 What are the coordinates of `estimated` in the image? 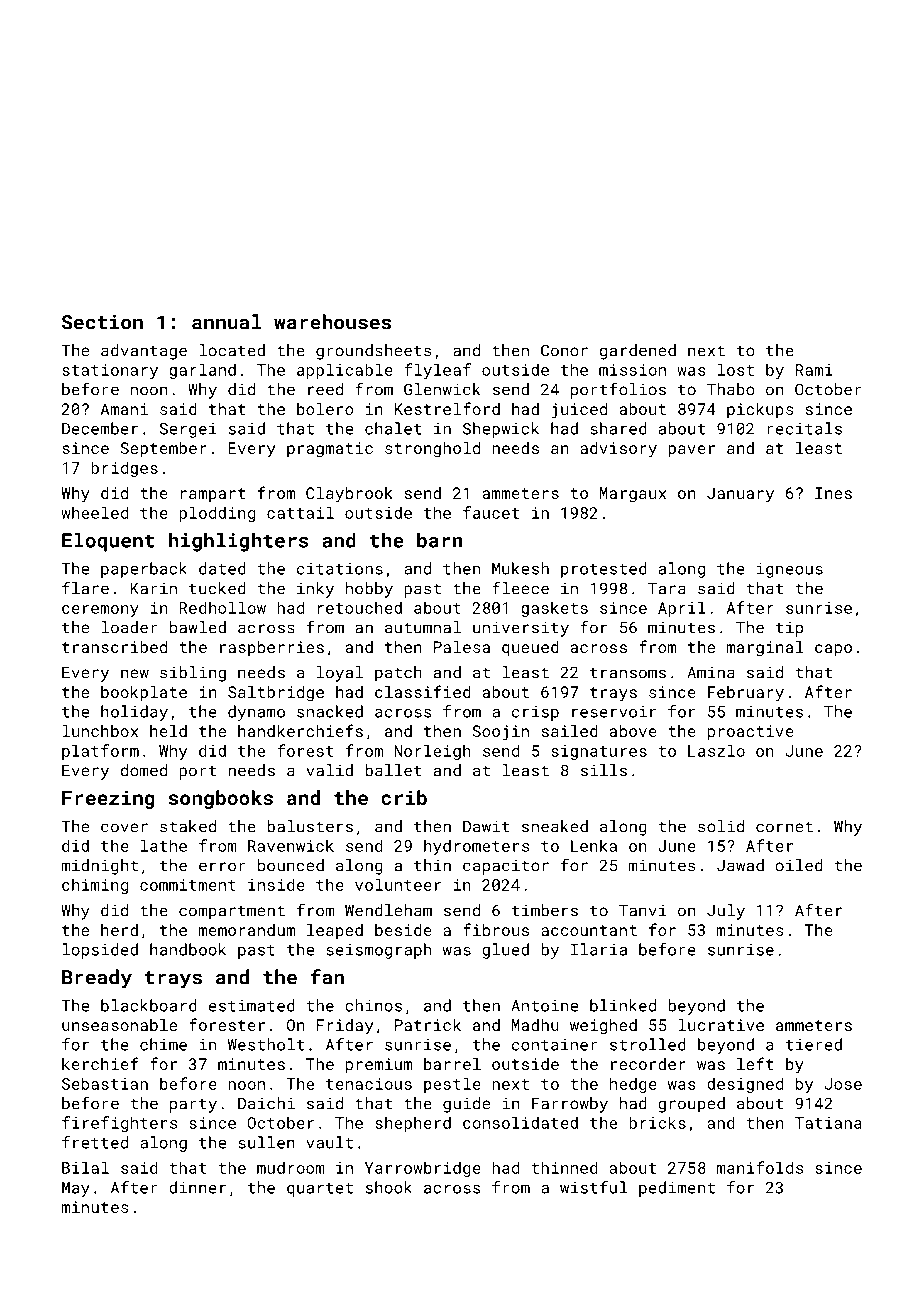 It's located at (252, 1005).
